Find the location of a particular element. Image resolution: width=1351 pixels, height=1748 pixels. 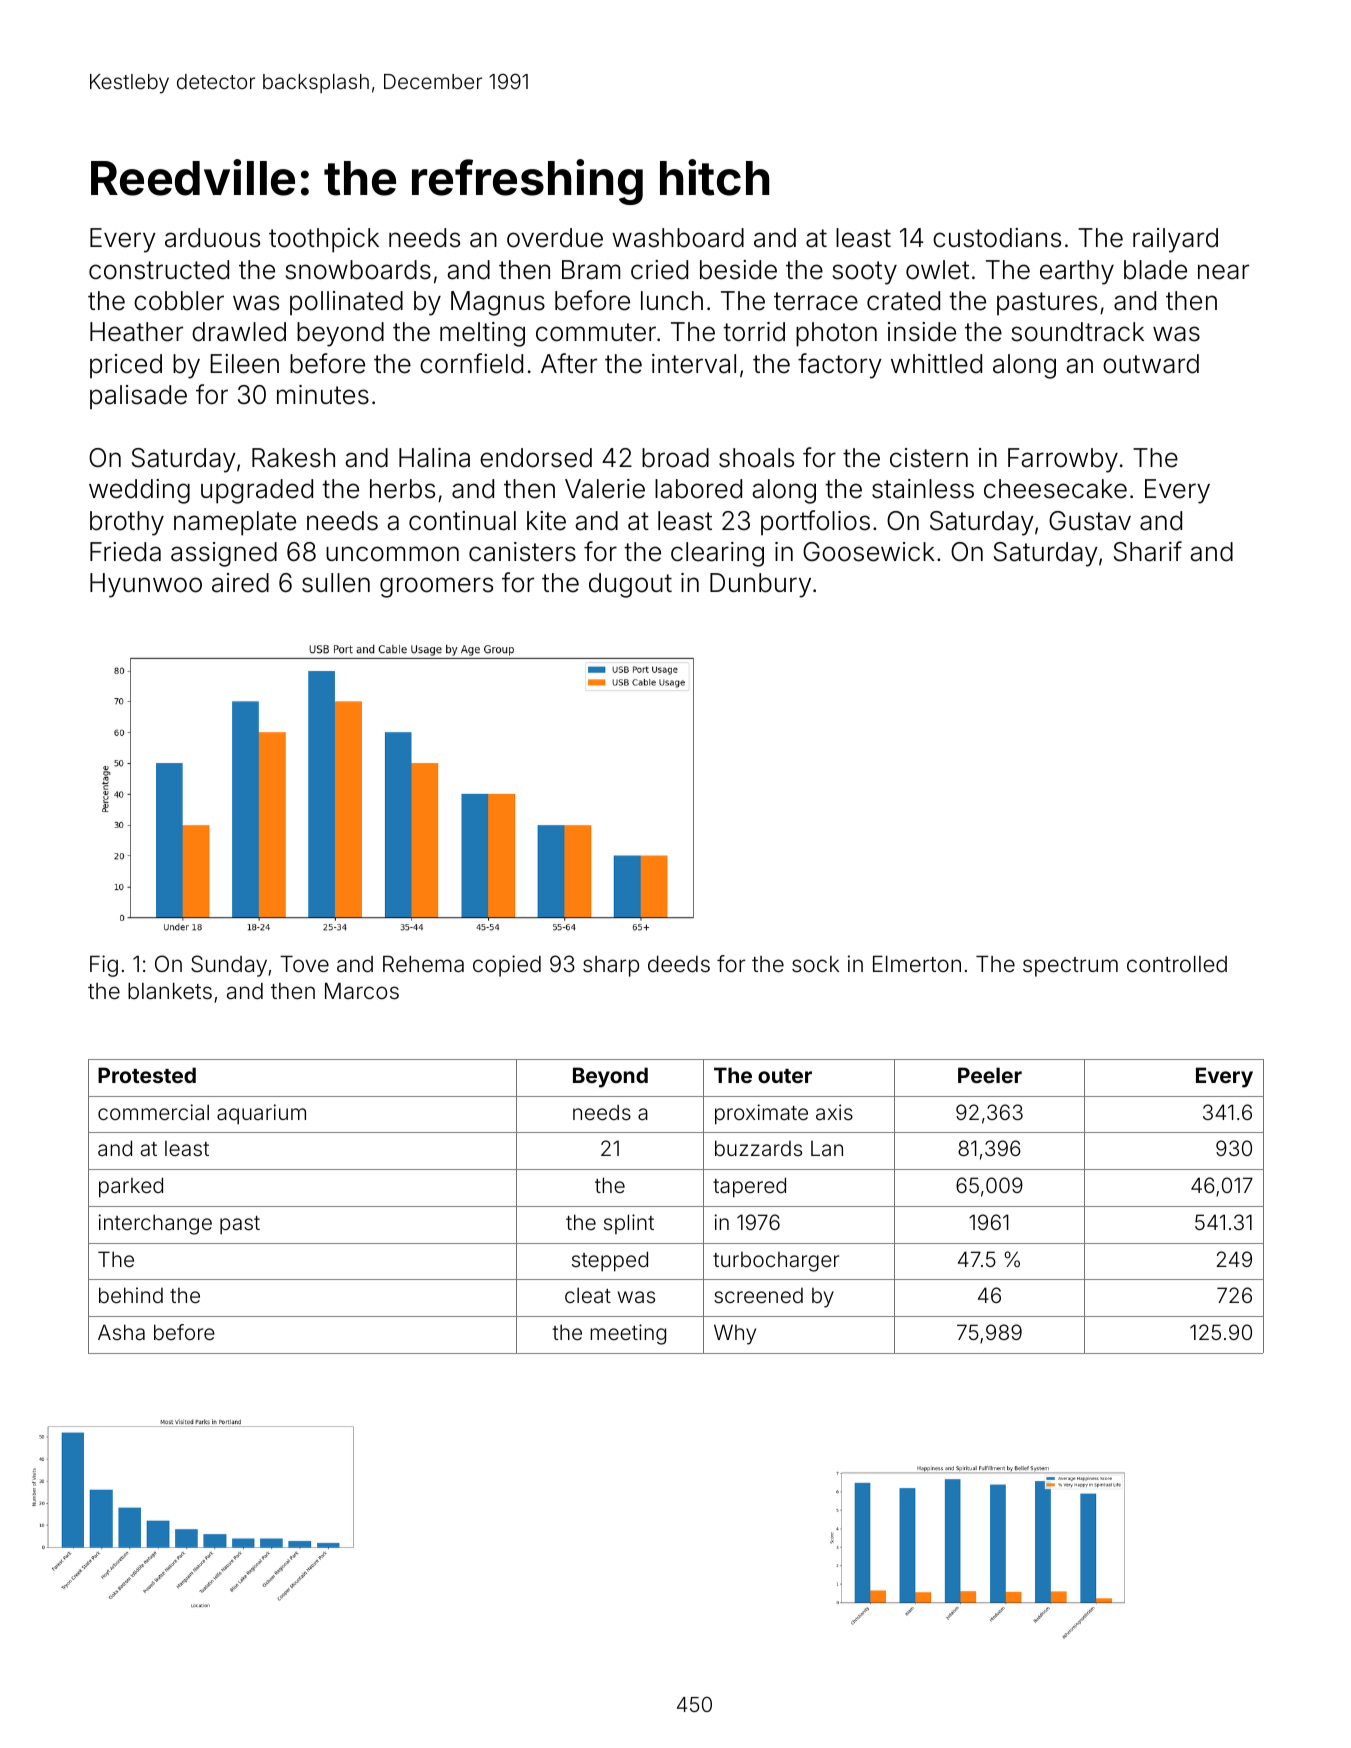

controlled is located at coordinates (1177, 964).
